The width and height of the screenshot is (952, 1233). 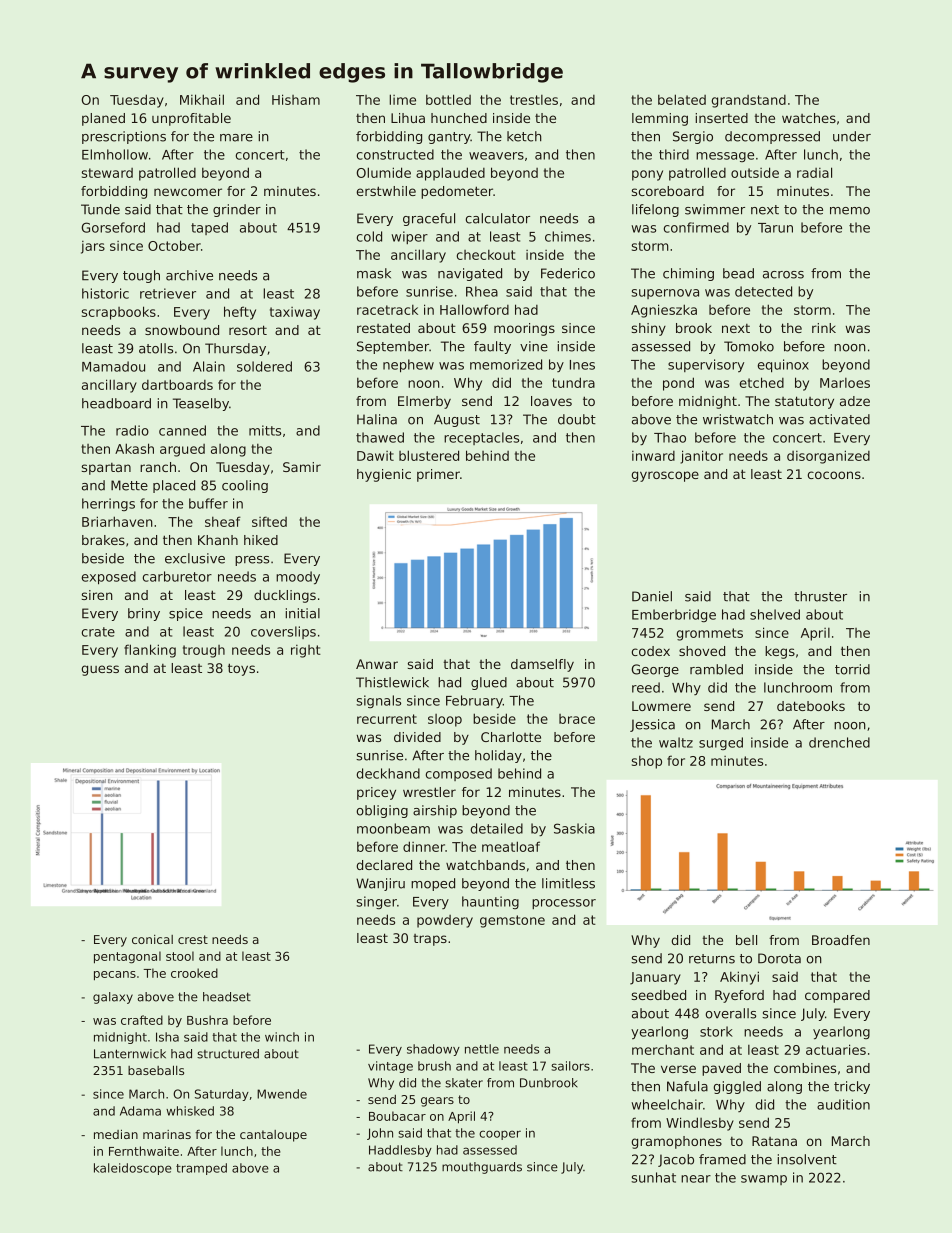 I want to click on unprofitable, so click(x=191, y=119).
